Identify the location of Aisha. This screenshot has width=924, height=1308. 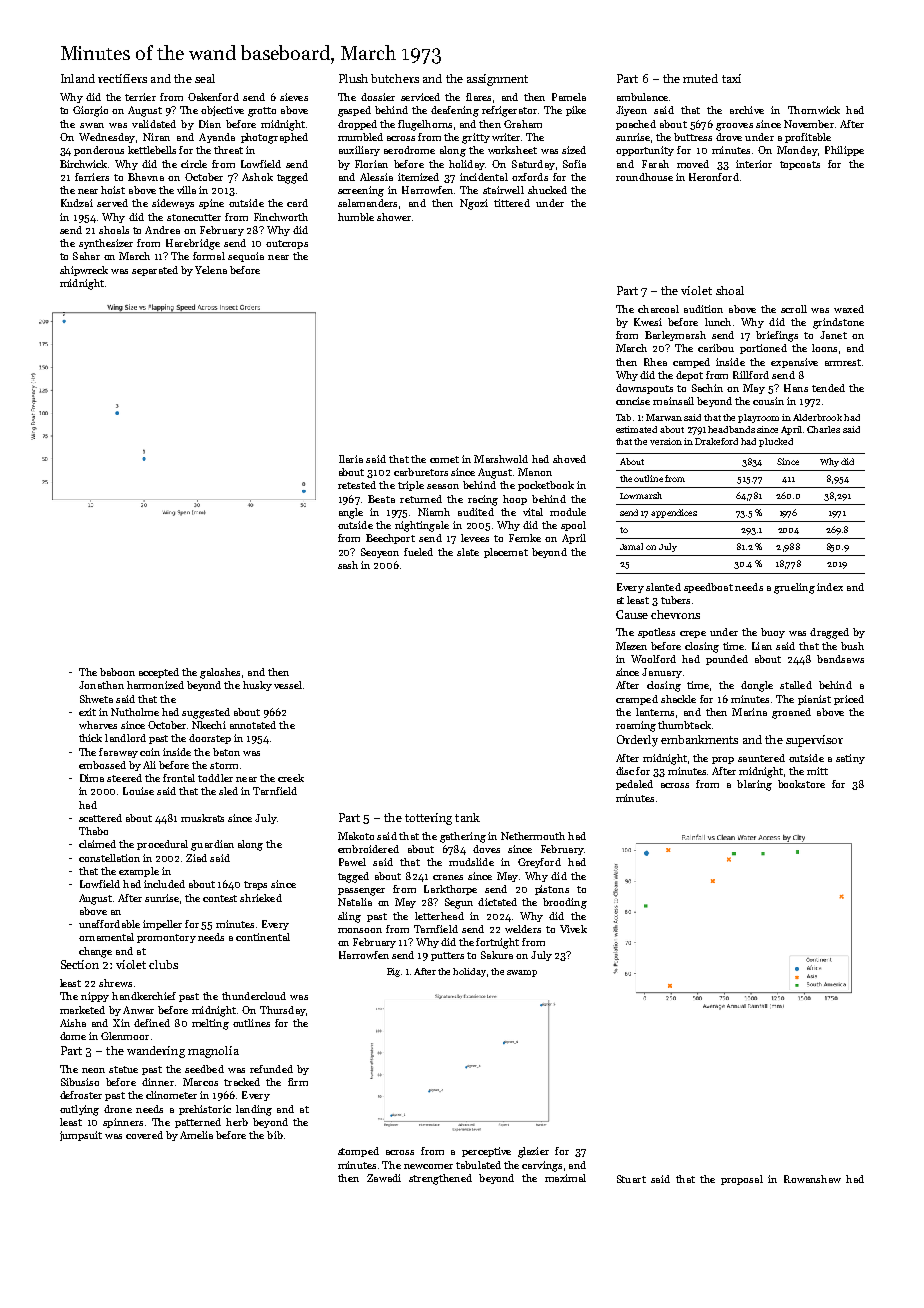
(73, 1023).
